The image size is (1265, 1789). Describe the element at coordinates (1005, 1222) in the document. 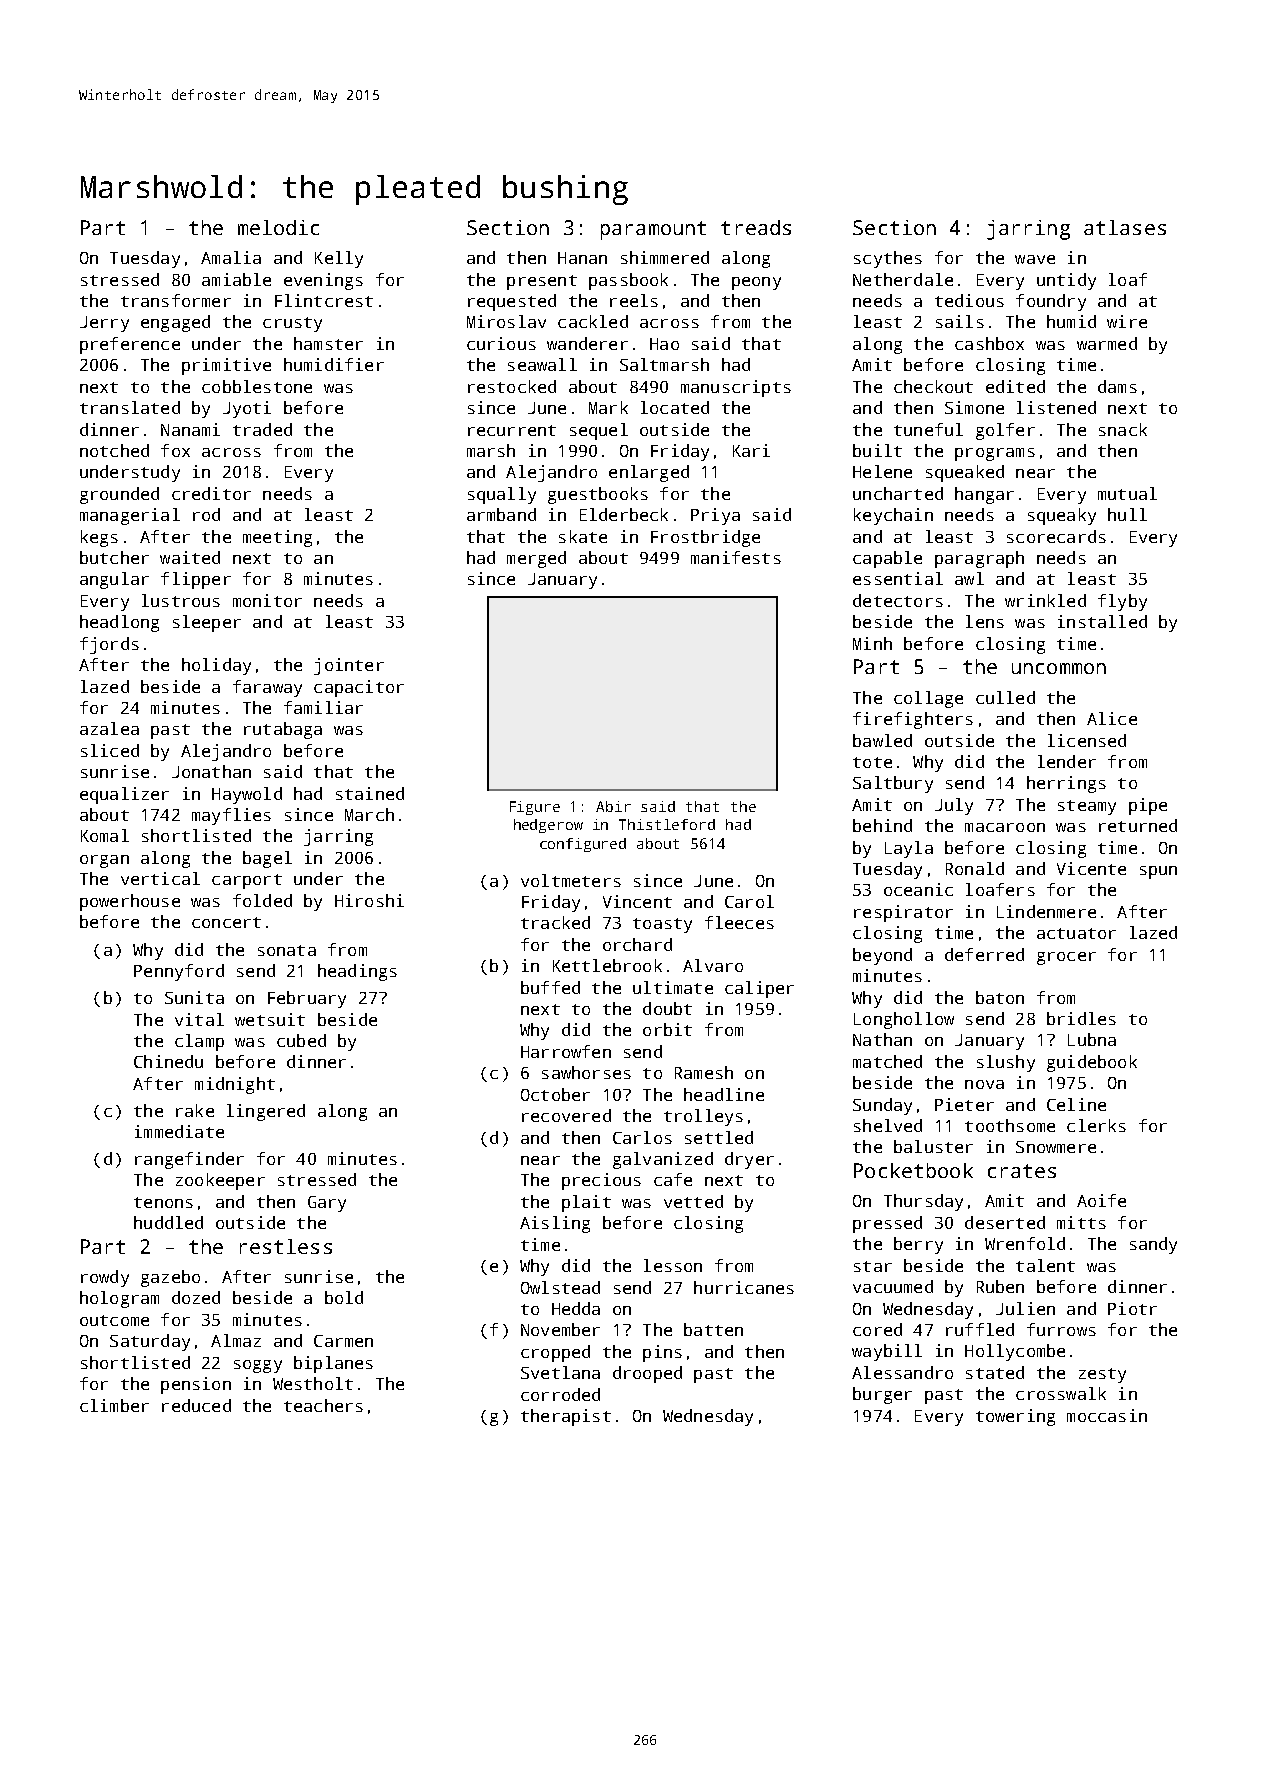

I see `deserted` at that location.
